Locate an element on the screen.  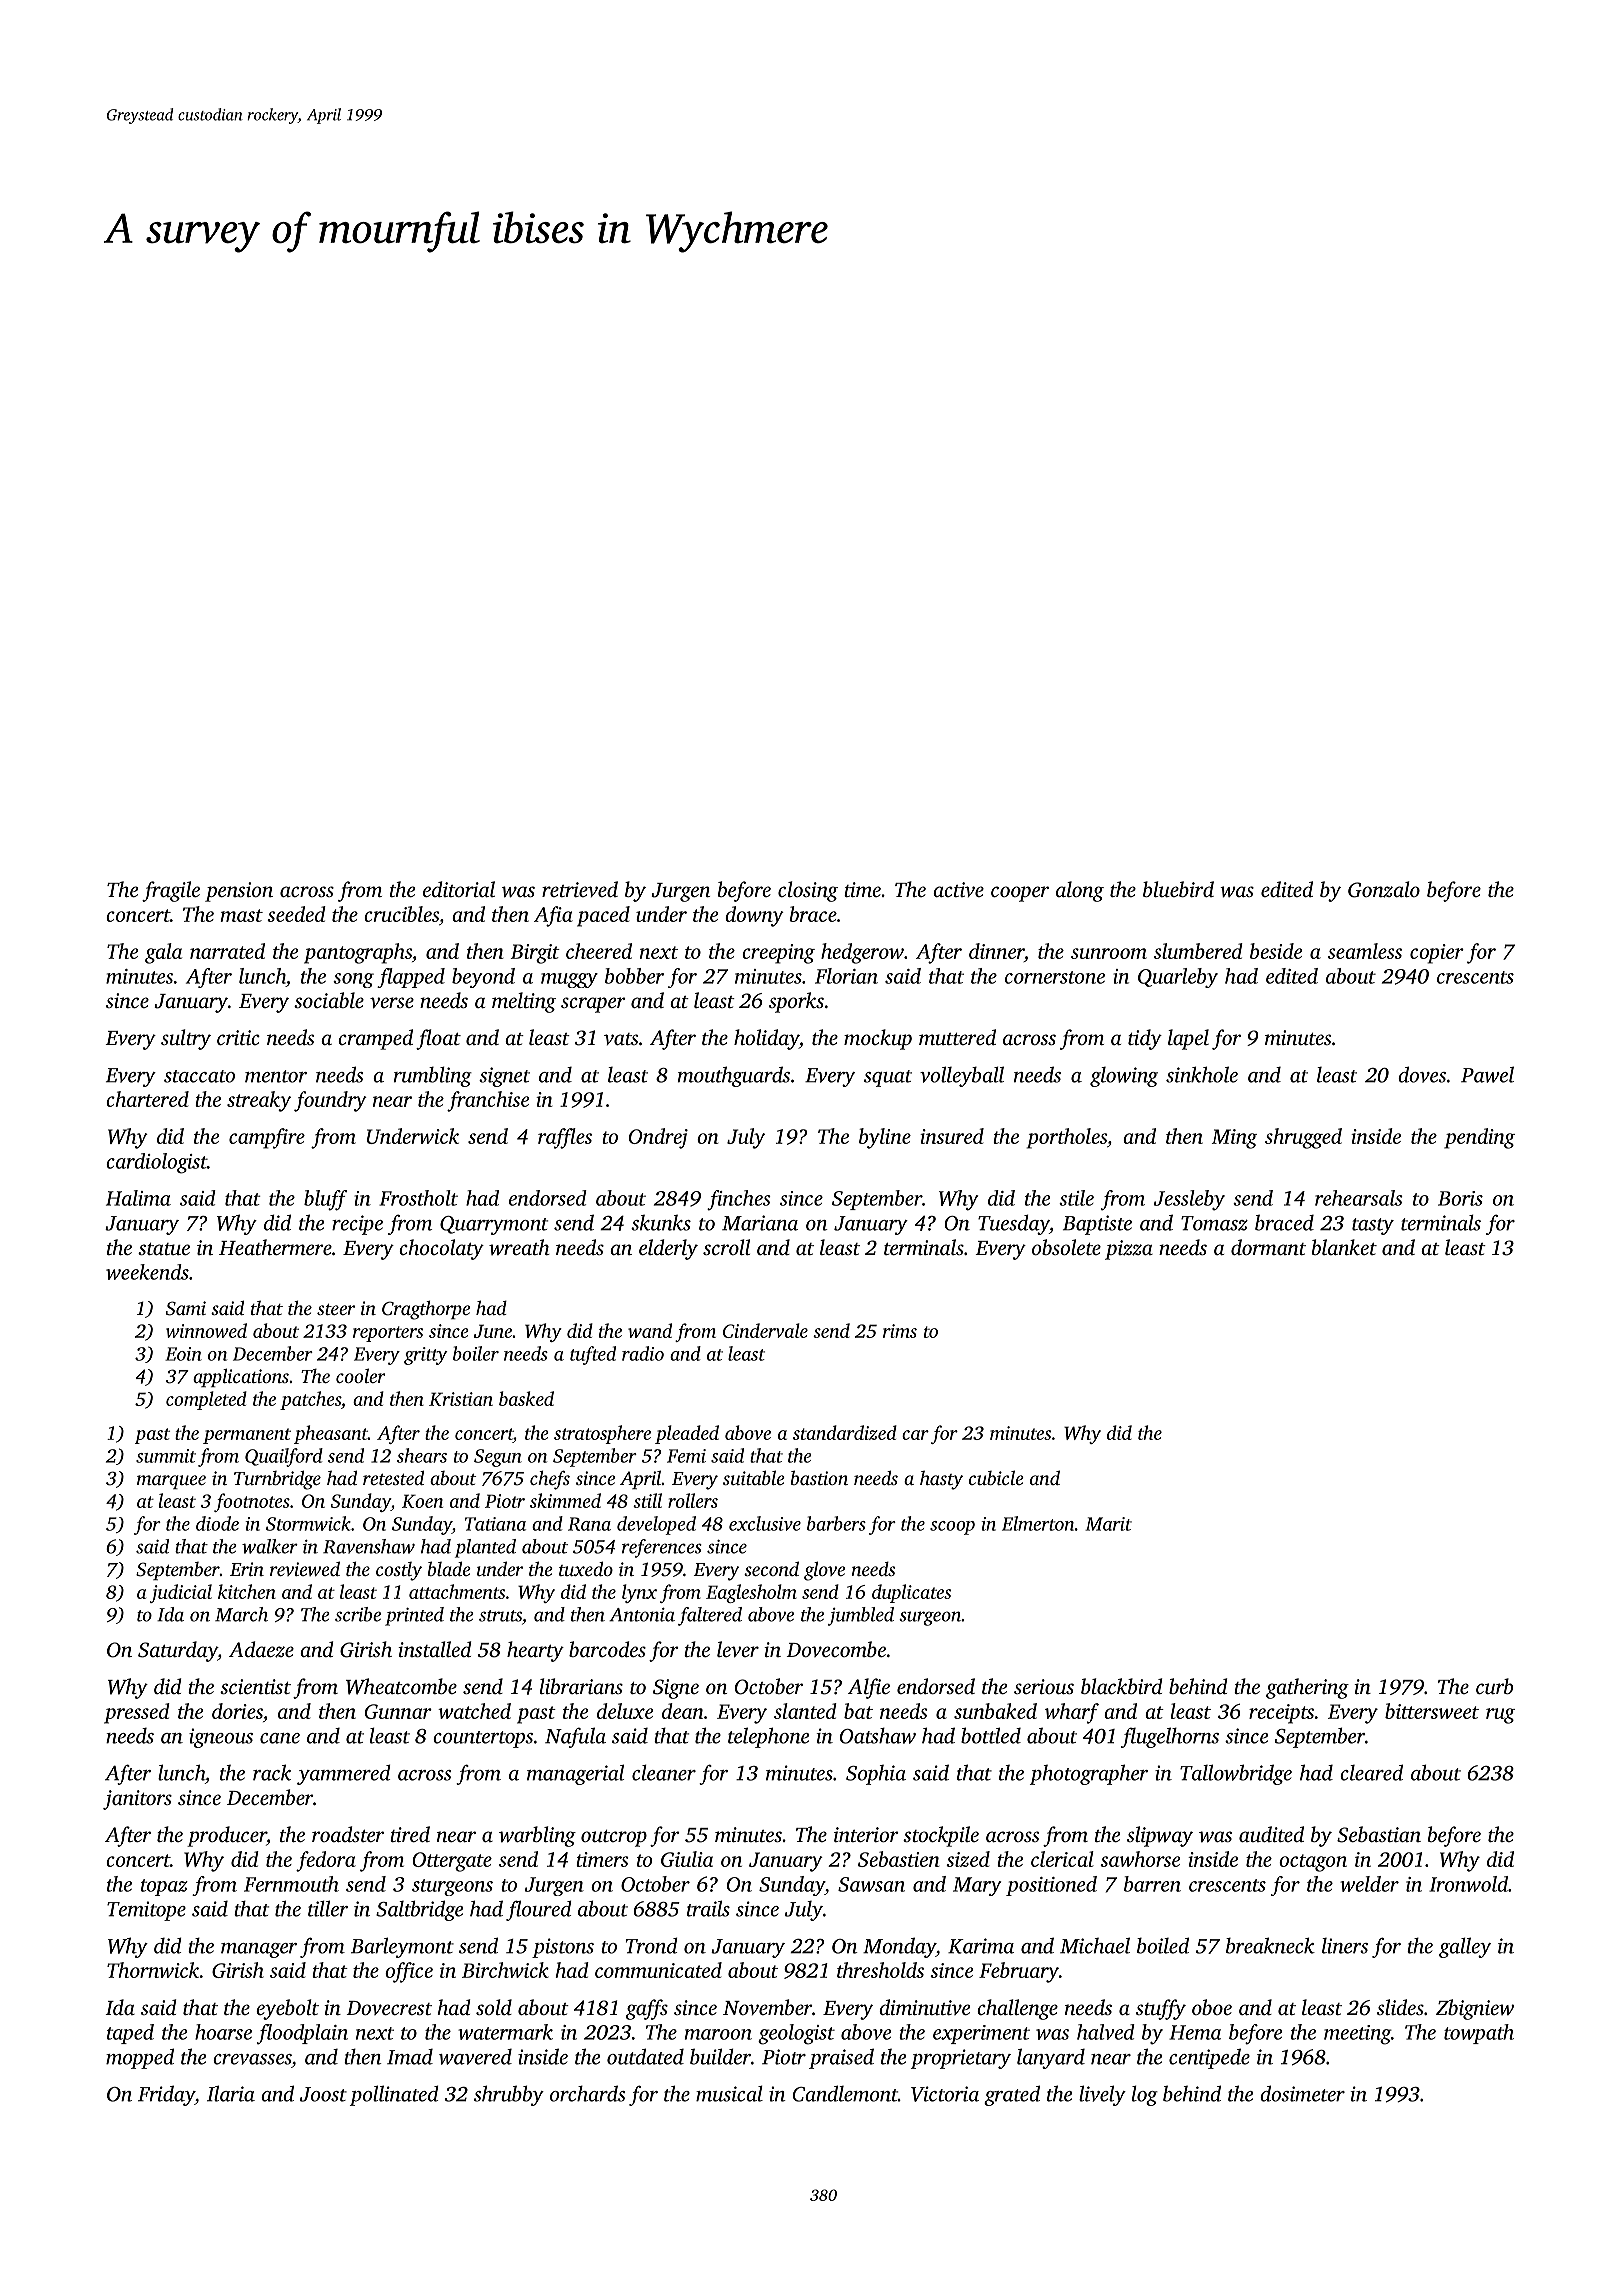
stratosphere is located at coordinates (602, 1434).
